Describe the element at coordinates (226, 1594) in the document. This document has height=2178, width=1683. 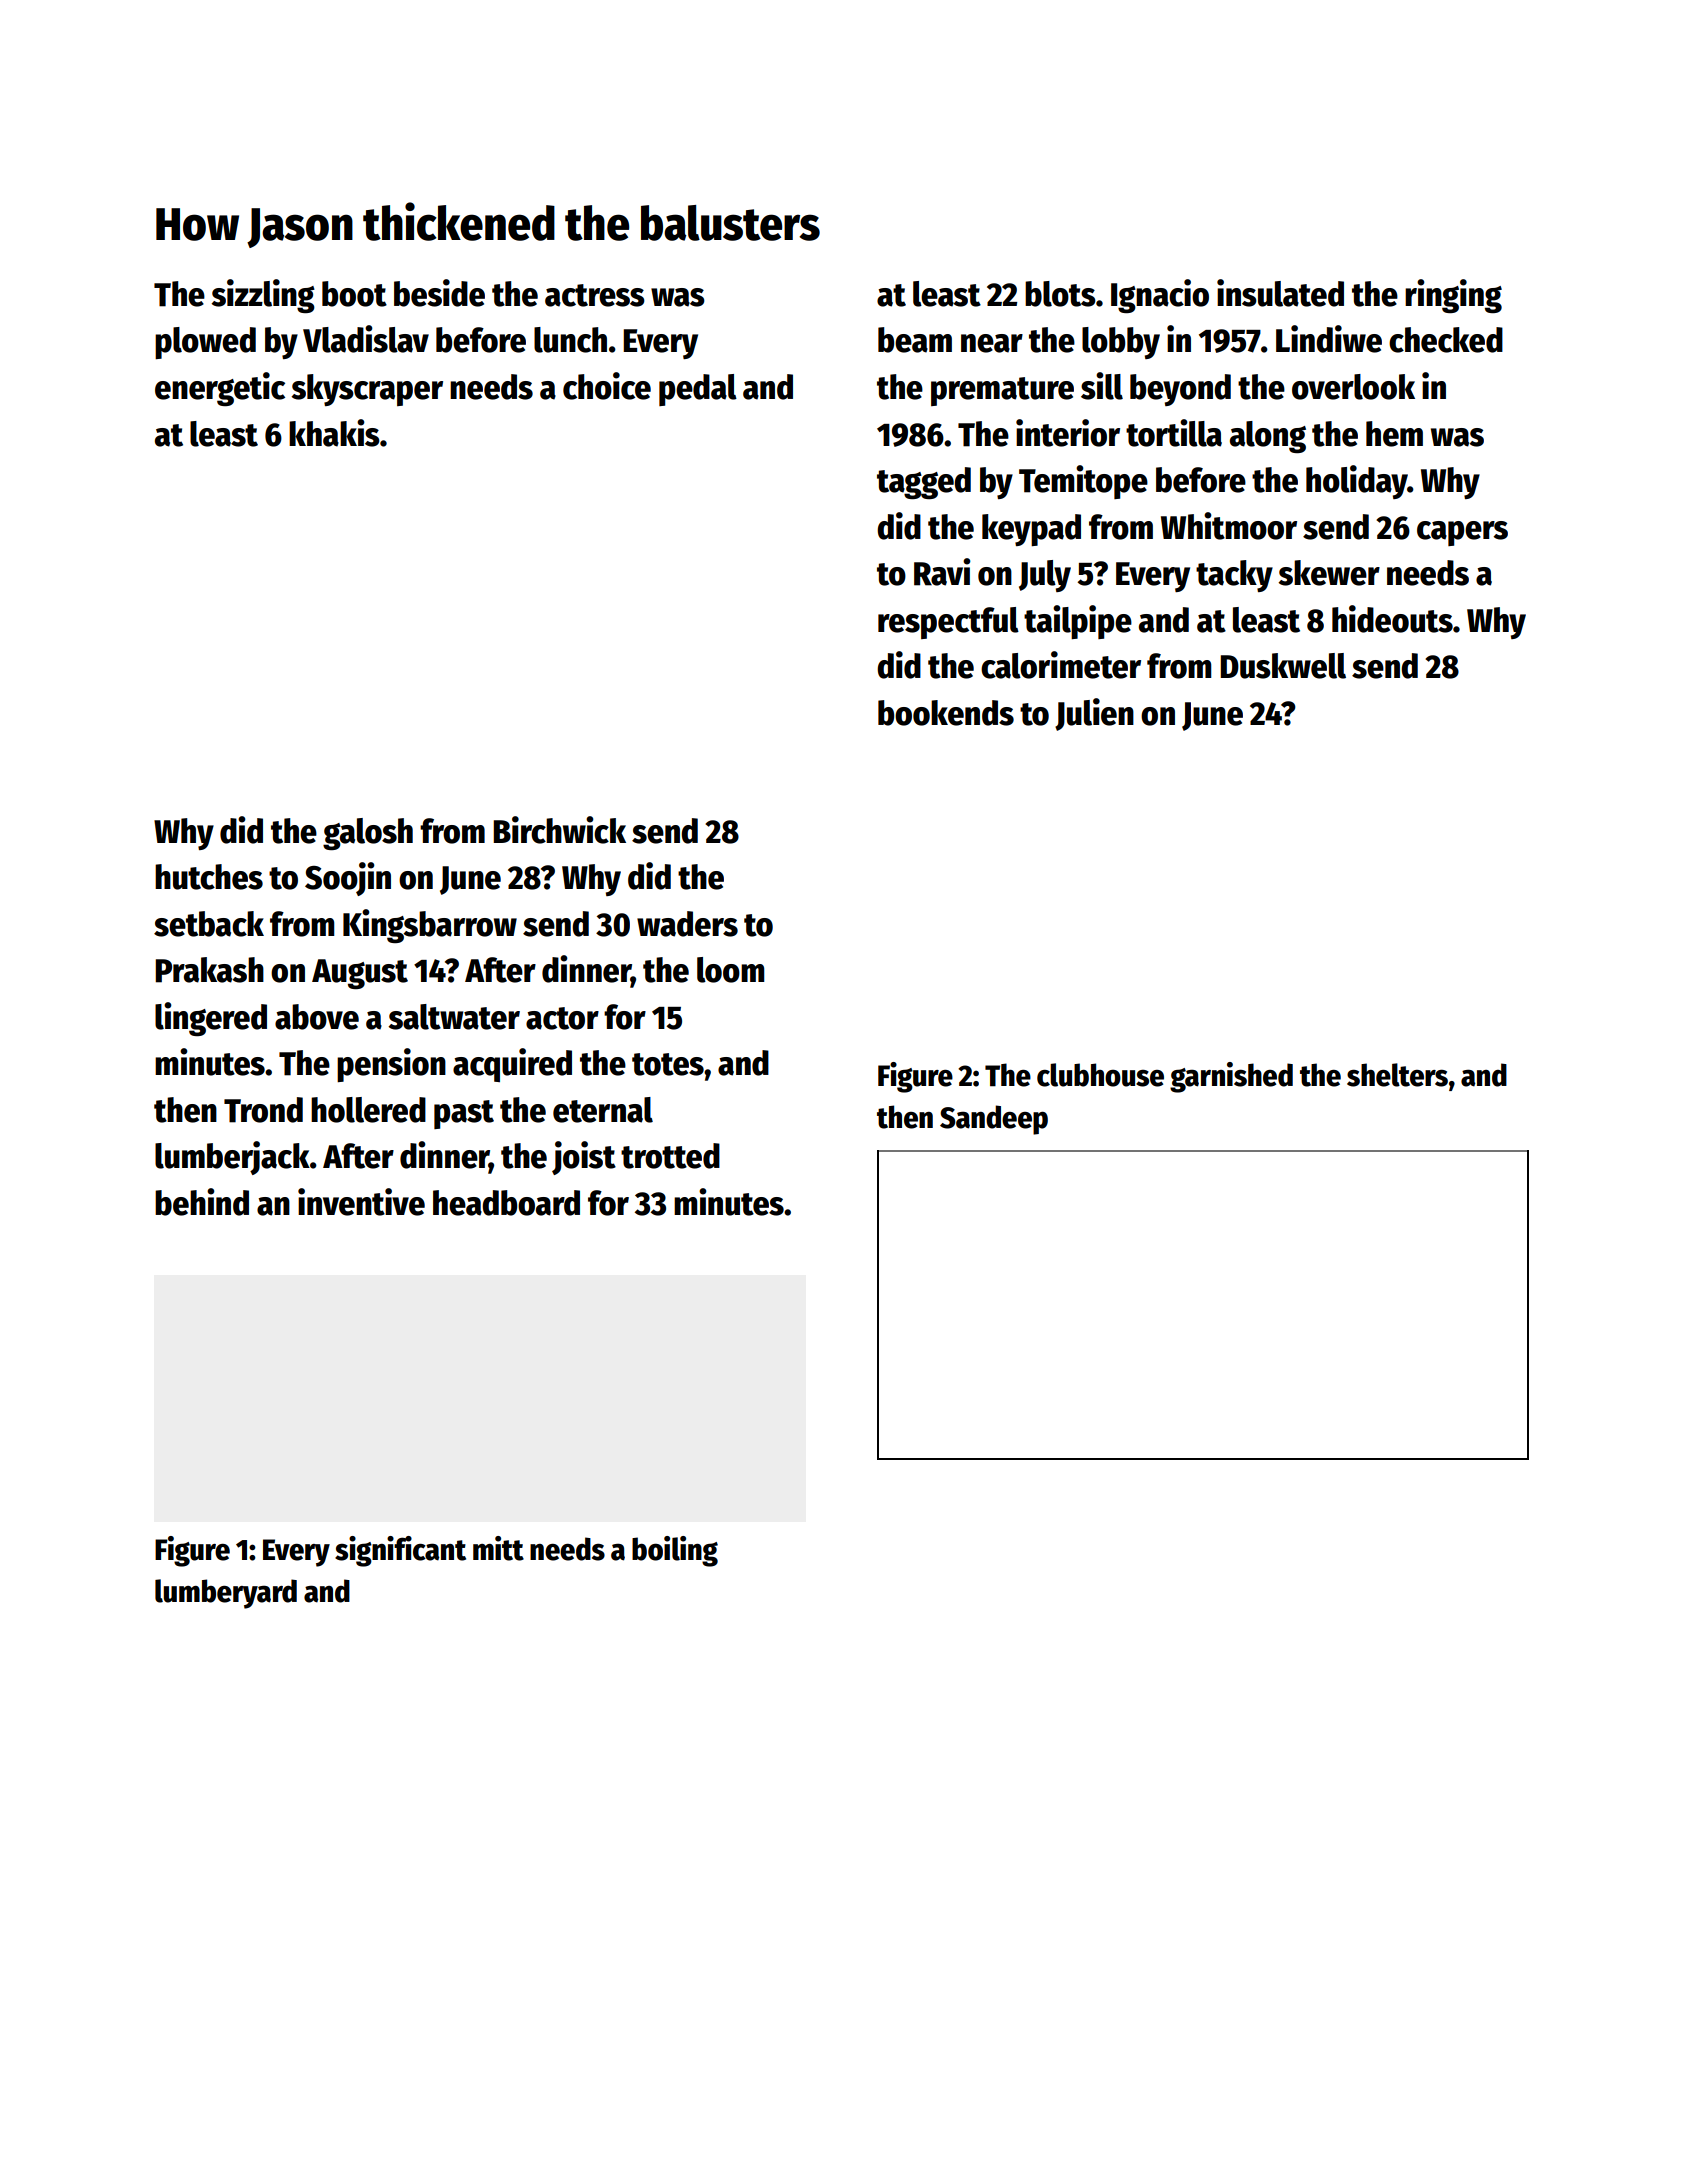
I see `lumberyard` at that location.
